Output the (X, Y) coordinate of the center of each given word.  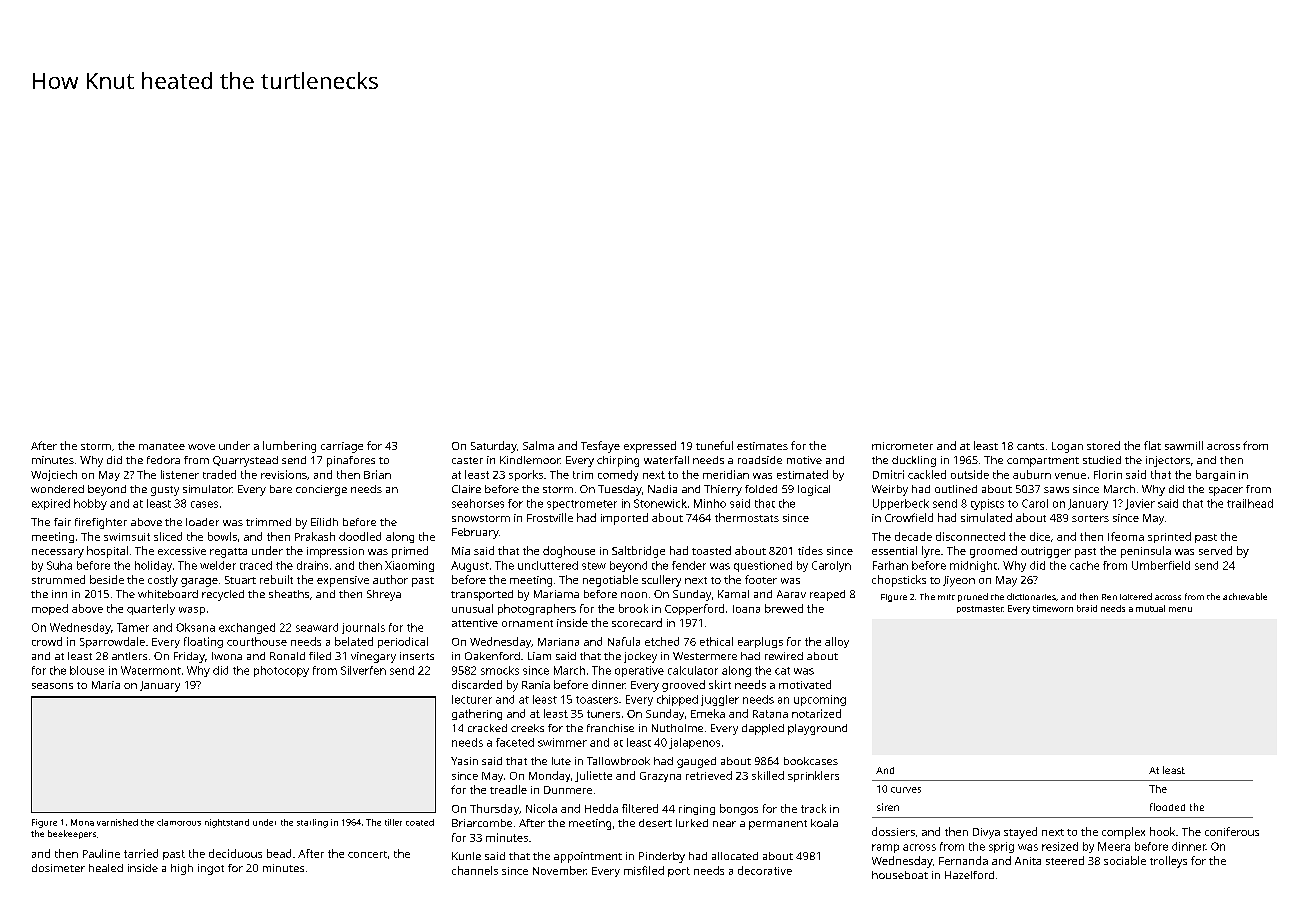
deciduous (235, 853)
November (560, 870)
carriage (342, 447)
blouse (87, 670)
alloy (837, 642)
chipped (677, 700)
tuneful (714, 445)
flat (1152, 445)
